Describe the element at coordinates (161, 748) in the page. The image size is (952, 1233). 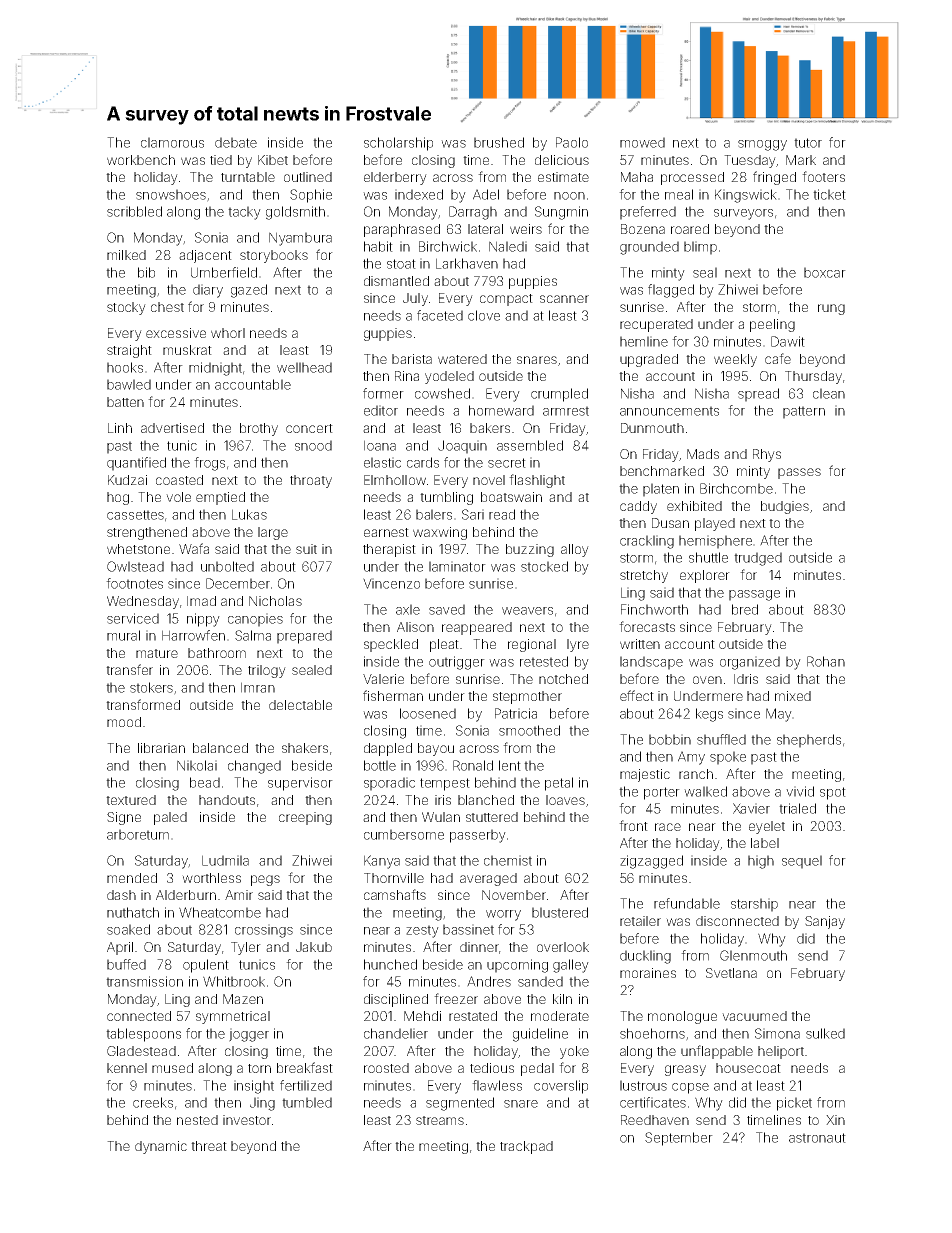
I see `librarian` at that location.
